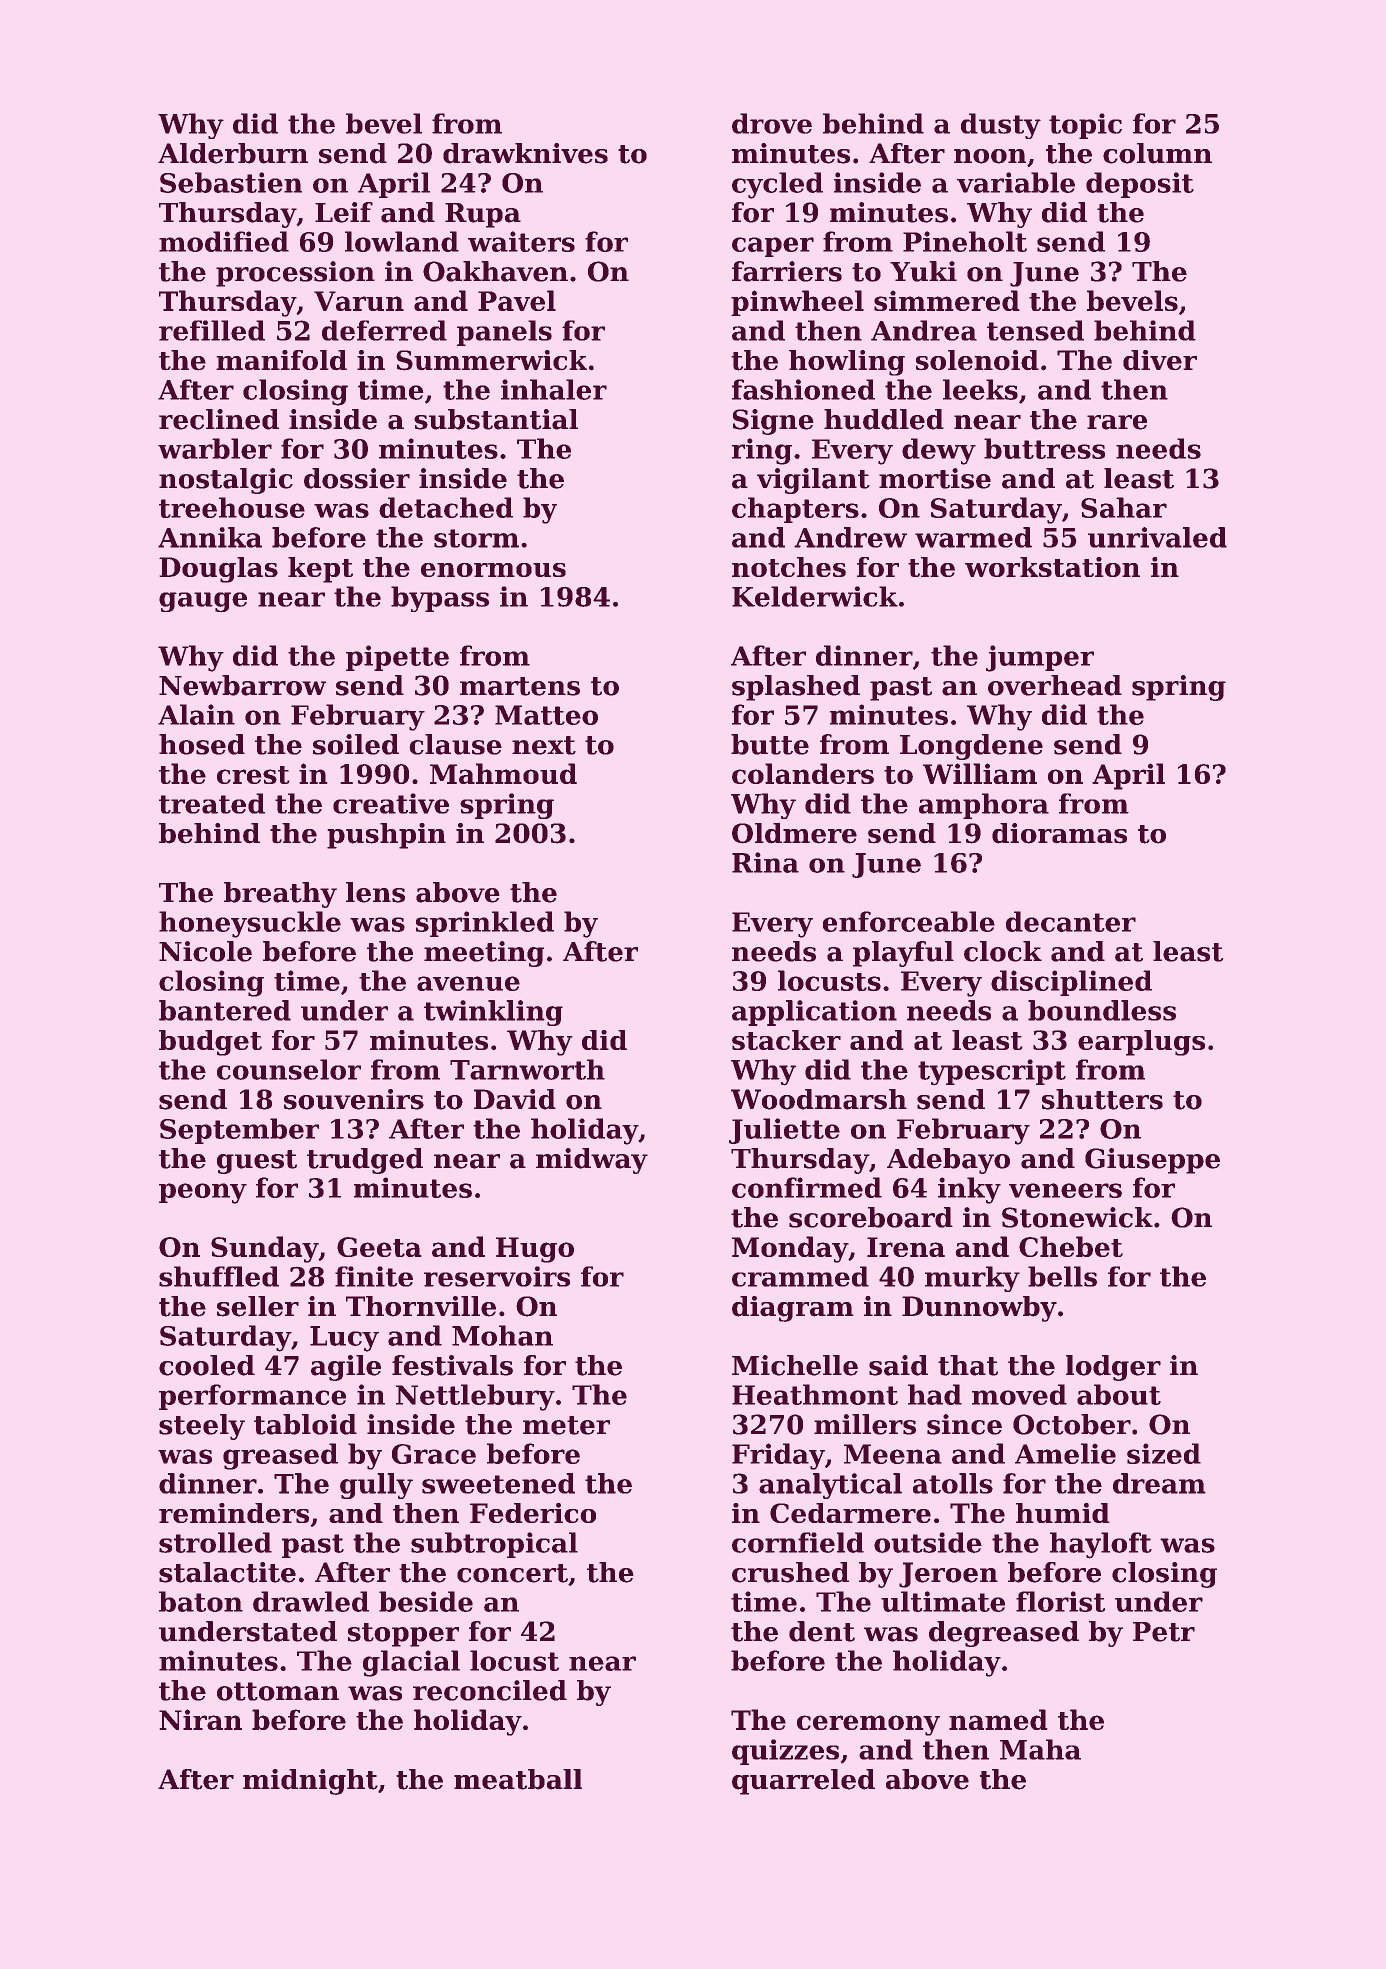  Describe the element at coordinates (525, 153) in the screenshot. I see `drawknives` at that location.
